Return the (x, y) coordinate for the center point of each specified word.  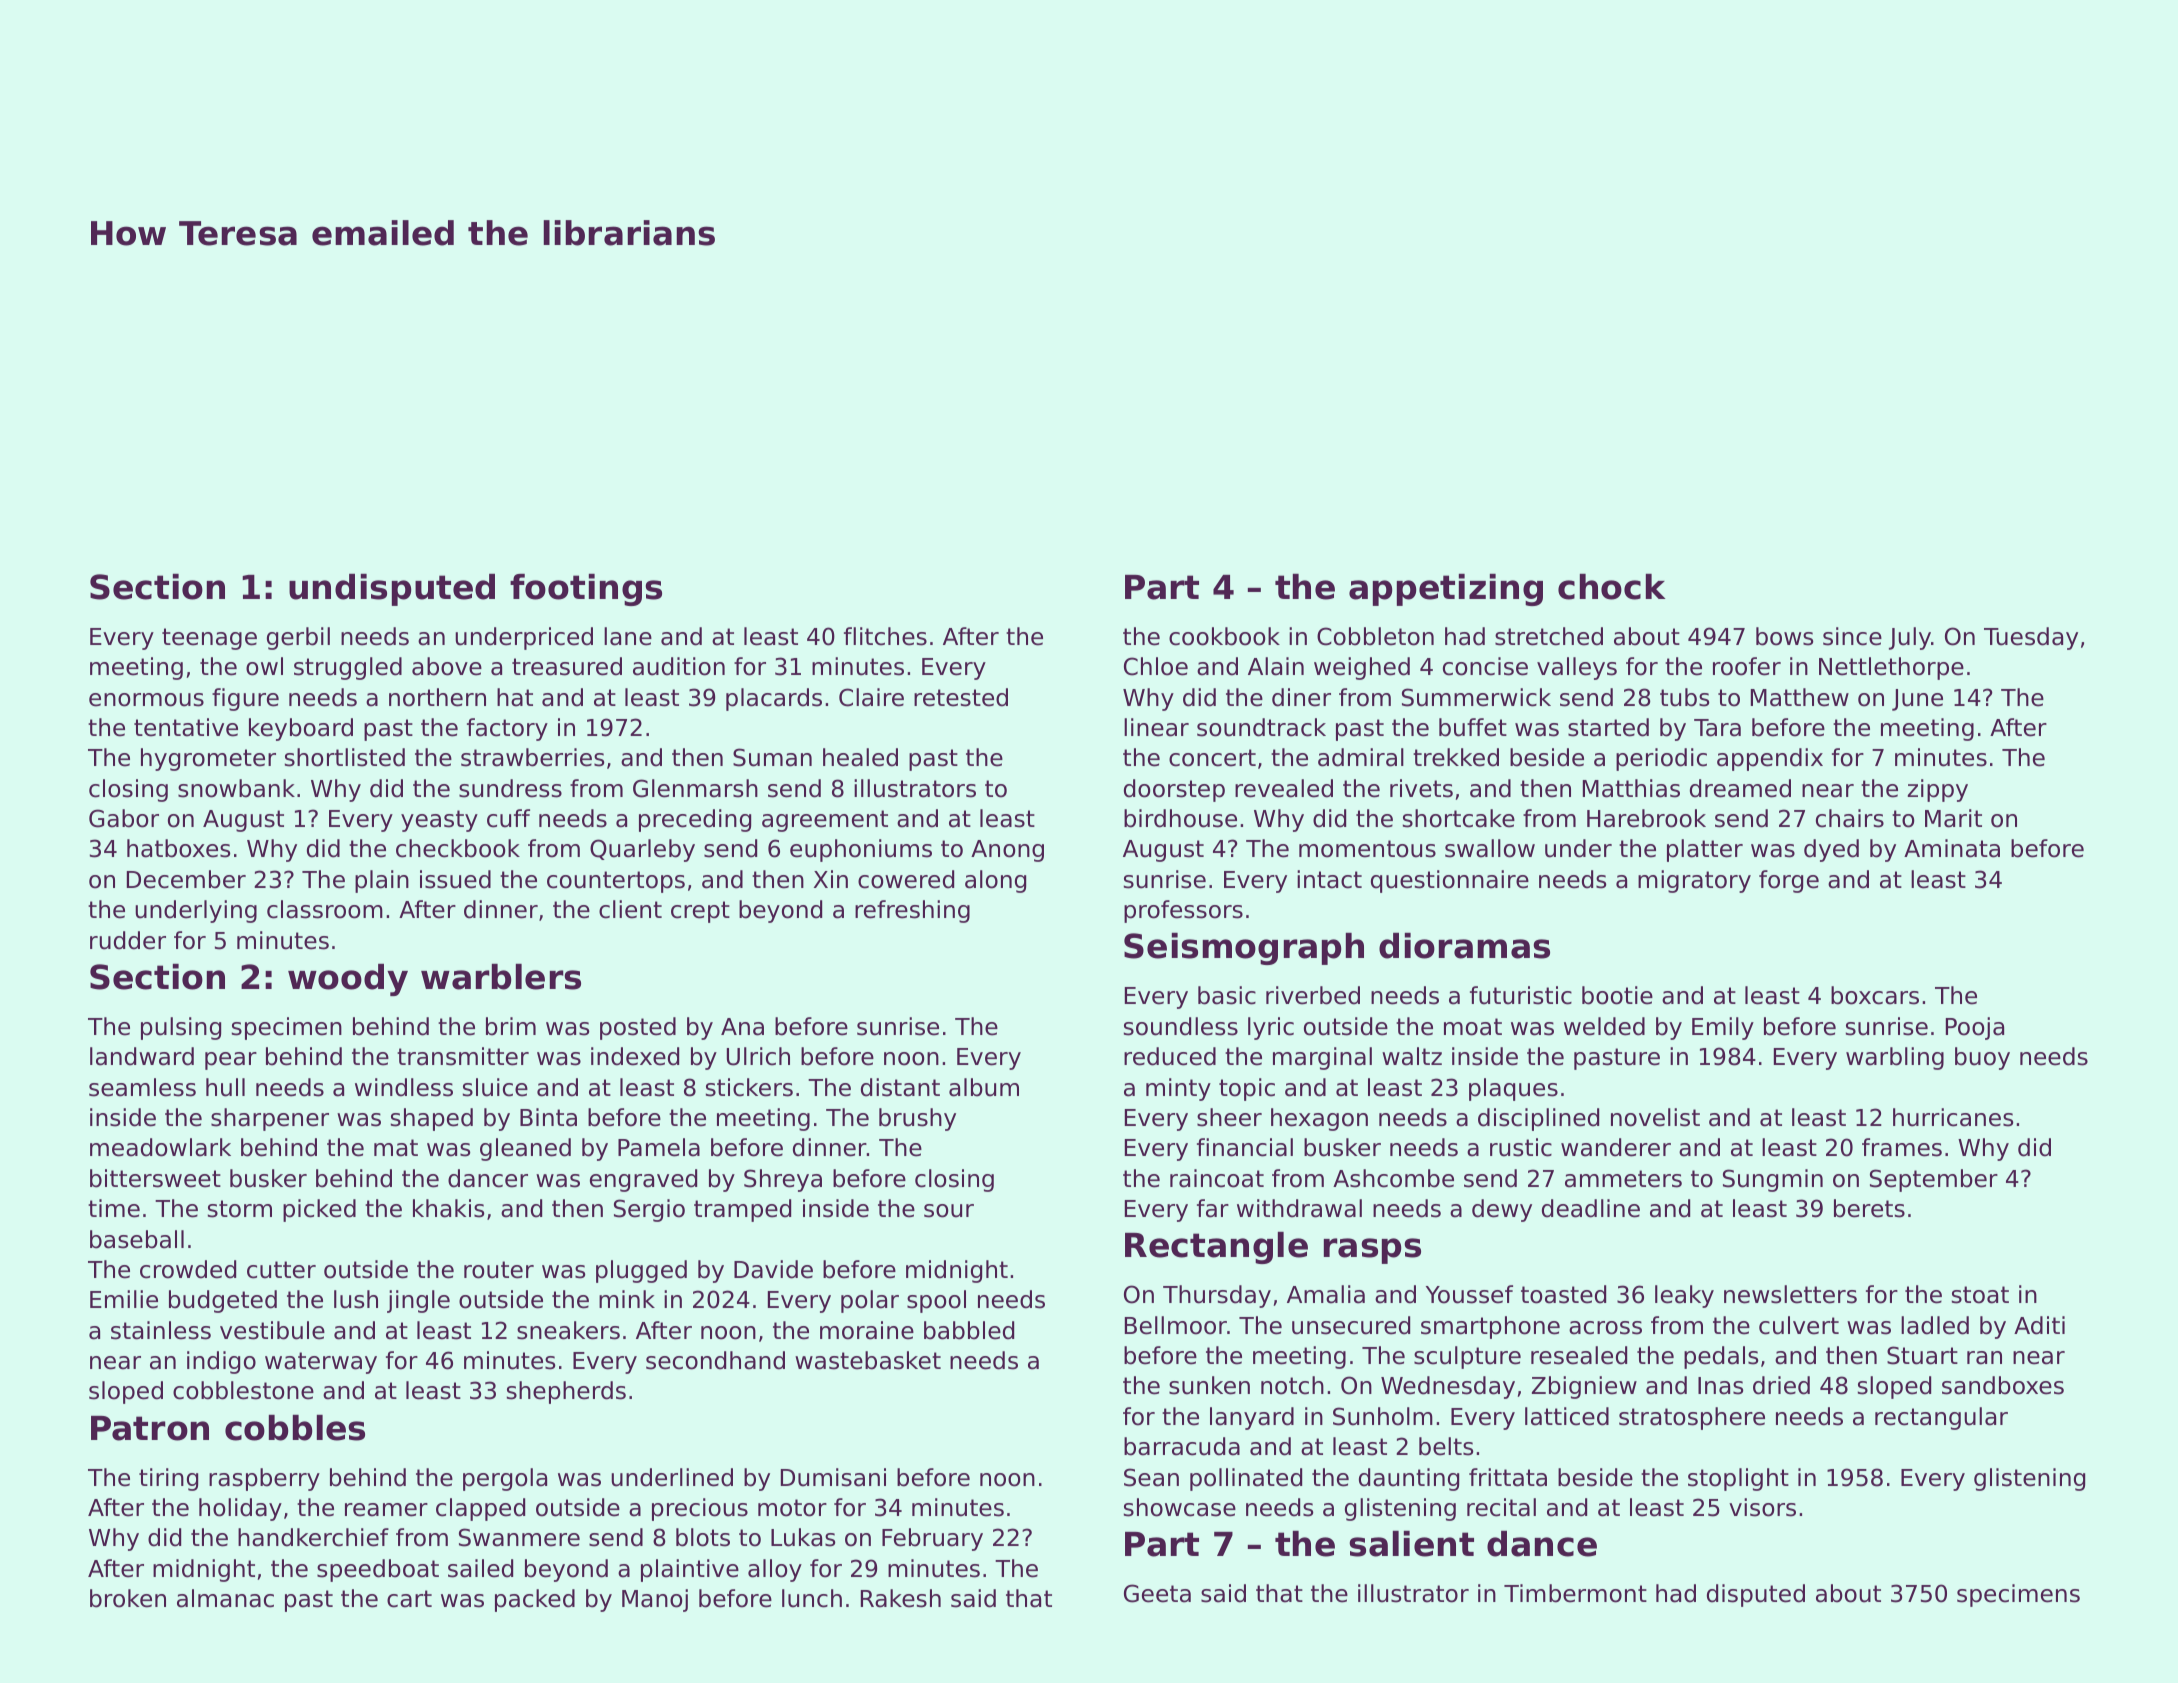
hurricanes (1953, 1117)
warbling (1895, 1058)
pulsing (181, 1028)
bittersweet (155, 1178)
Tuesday (2031, 638)
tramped (742, 1210)
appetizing (1446, 590)
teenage (209, 639)
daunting (1409, 1479)
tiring (168, 1479)
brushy (917, 1119)
